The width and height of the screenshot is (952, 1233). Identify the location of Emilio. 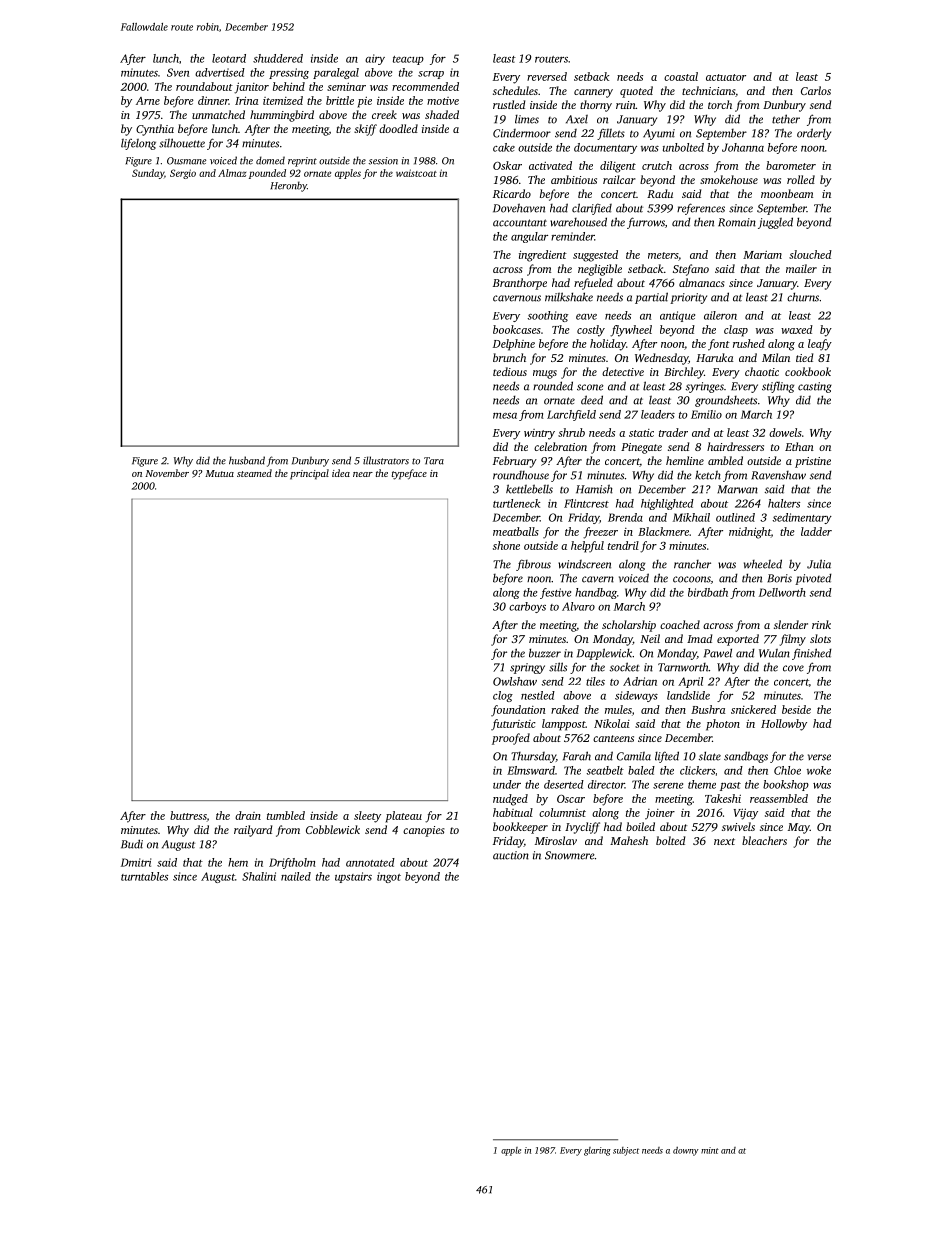
(706, 414).
